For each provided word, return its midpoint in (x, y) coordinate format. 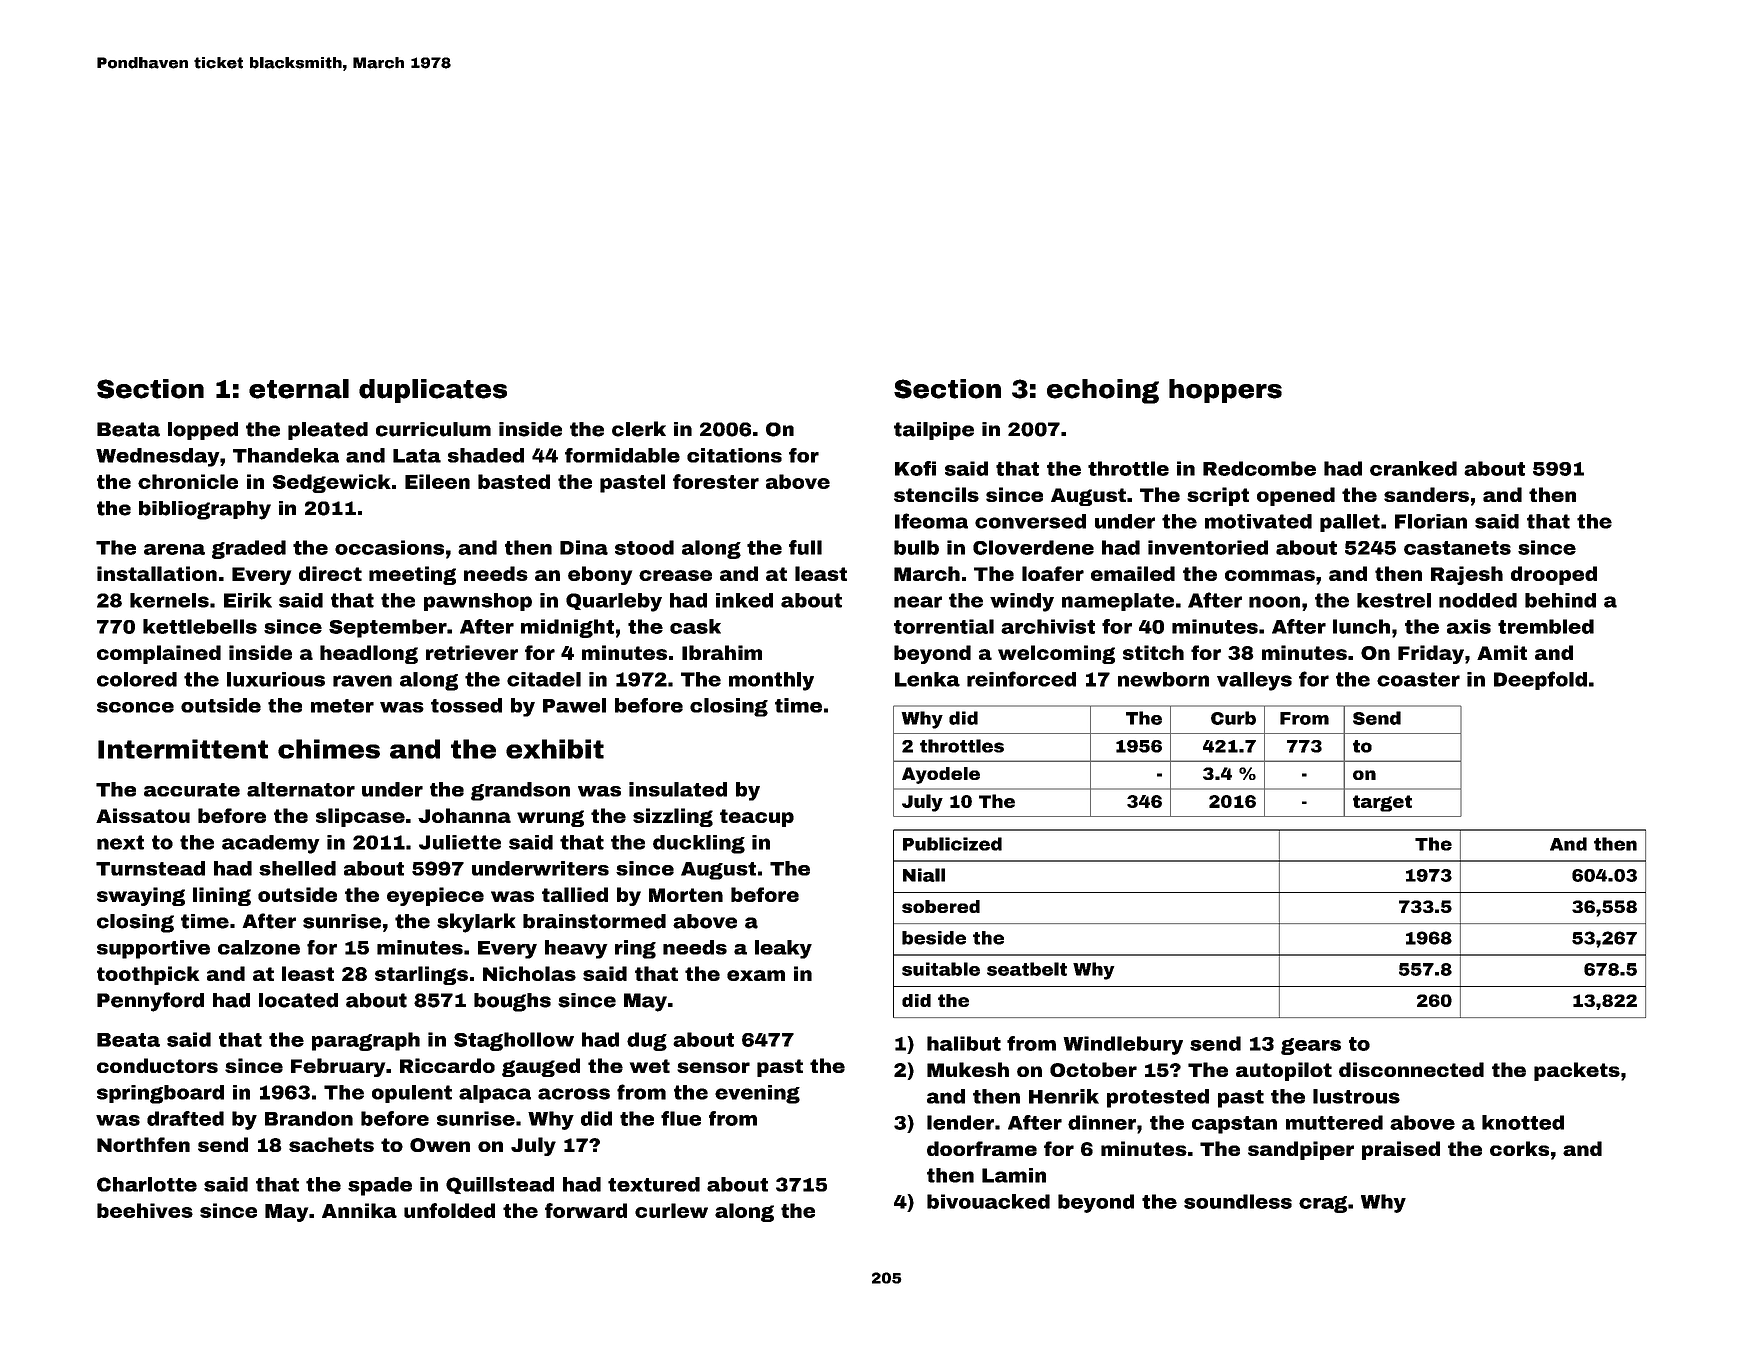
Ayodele (941, 775)
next (120, 842)
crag (1323, 1204)
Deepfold (1540, 680)
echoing (1103, 391)
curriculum (433, 429)
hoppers (1225, 391)
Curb (1233, 718)
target (1382, 803)
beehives (145, 1210)
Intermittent (183, 749)
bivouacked (988, 1201)
